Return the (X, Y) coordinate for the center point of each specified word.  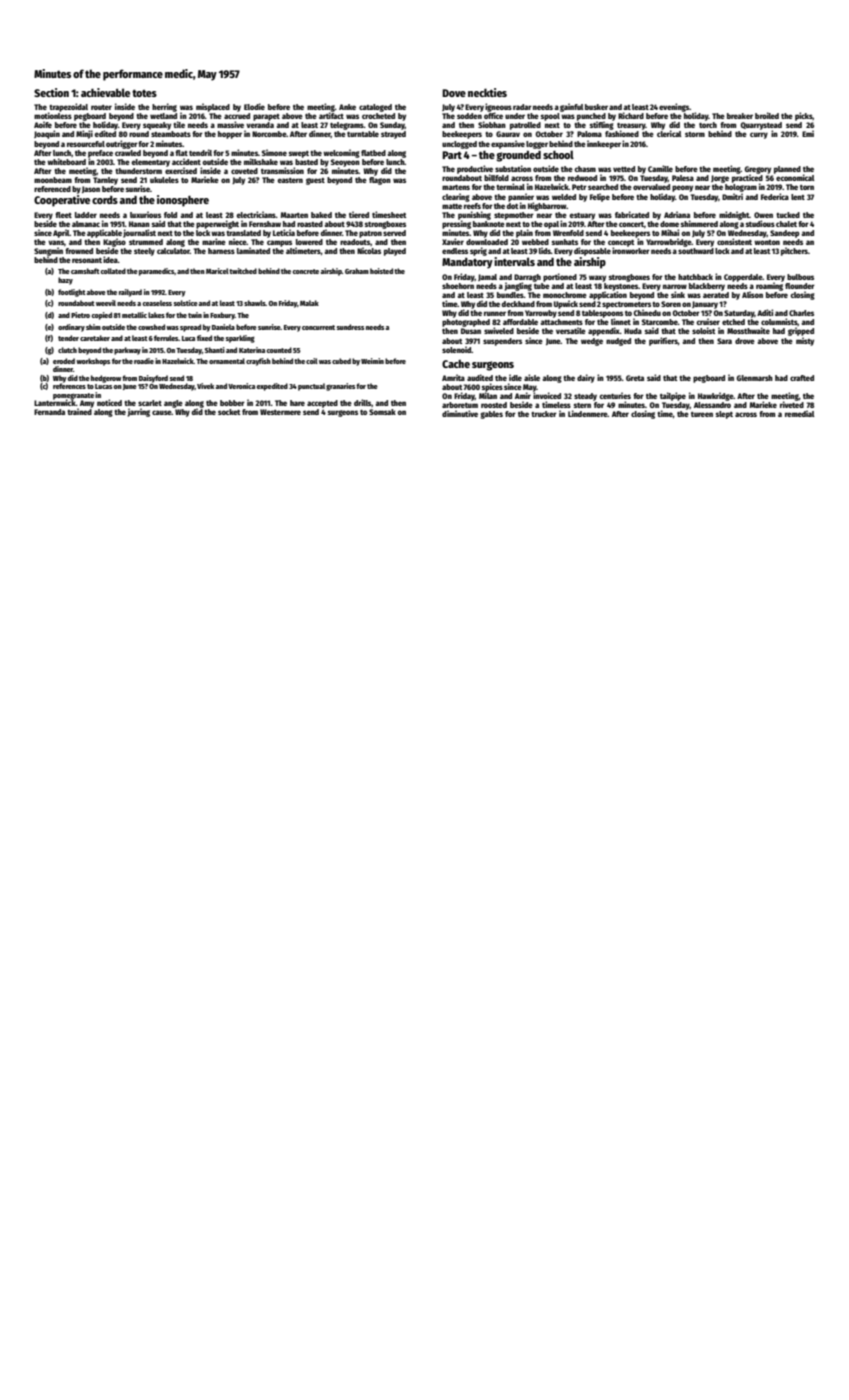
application (608, 295)
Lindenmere (588, 413)
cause (162, 412)
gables (492, 415)
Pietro (80, 315)
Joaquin (47, 134)
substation (513, 168)
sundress (350, 327)
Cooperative (62, 201)
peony (682, 188)
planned (787, 170)
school (558, 154)
